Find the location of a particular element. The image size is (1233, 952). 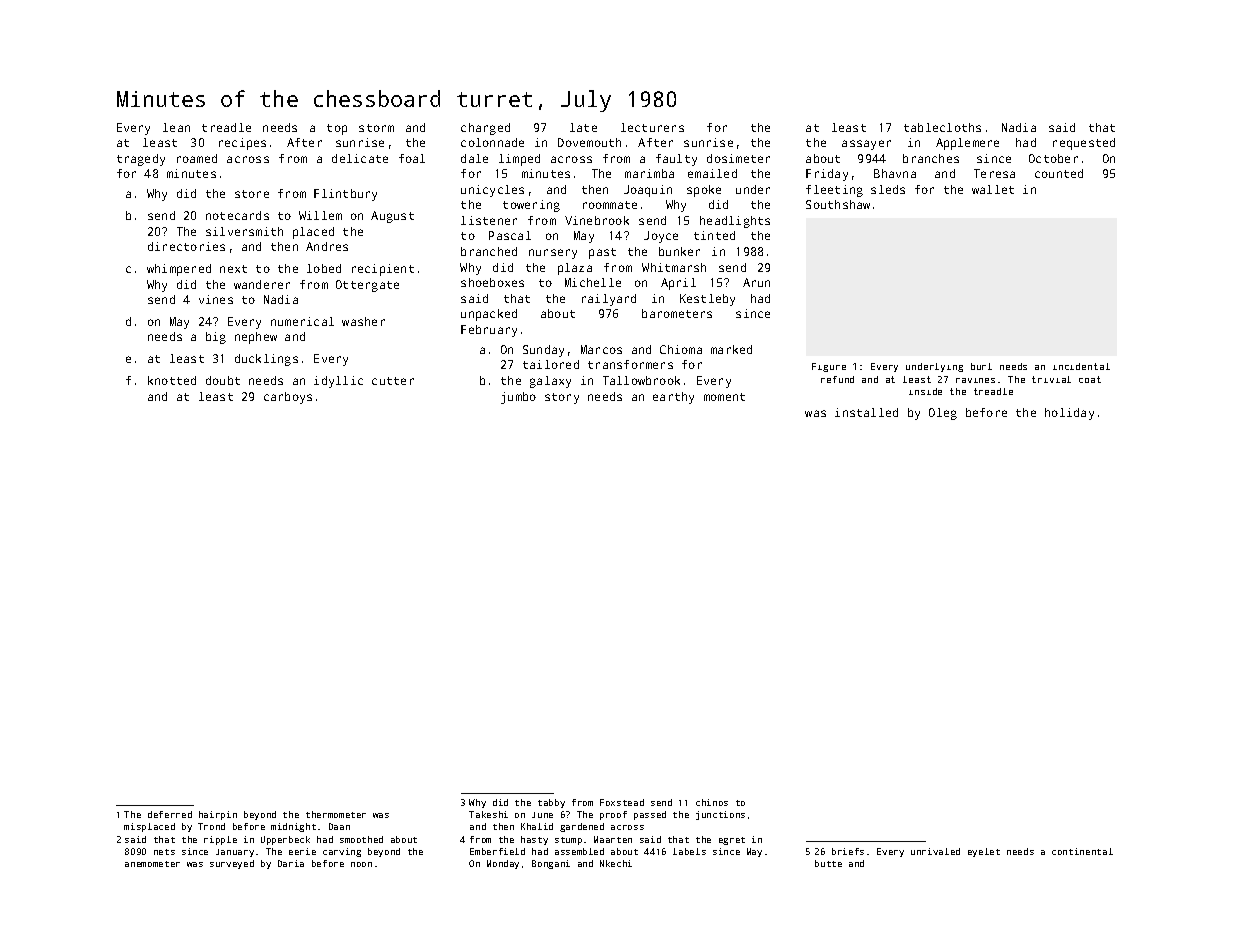

lecturers is located at coordinates (652, 127).
